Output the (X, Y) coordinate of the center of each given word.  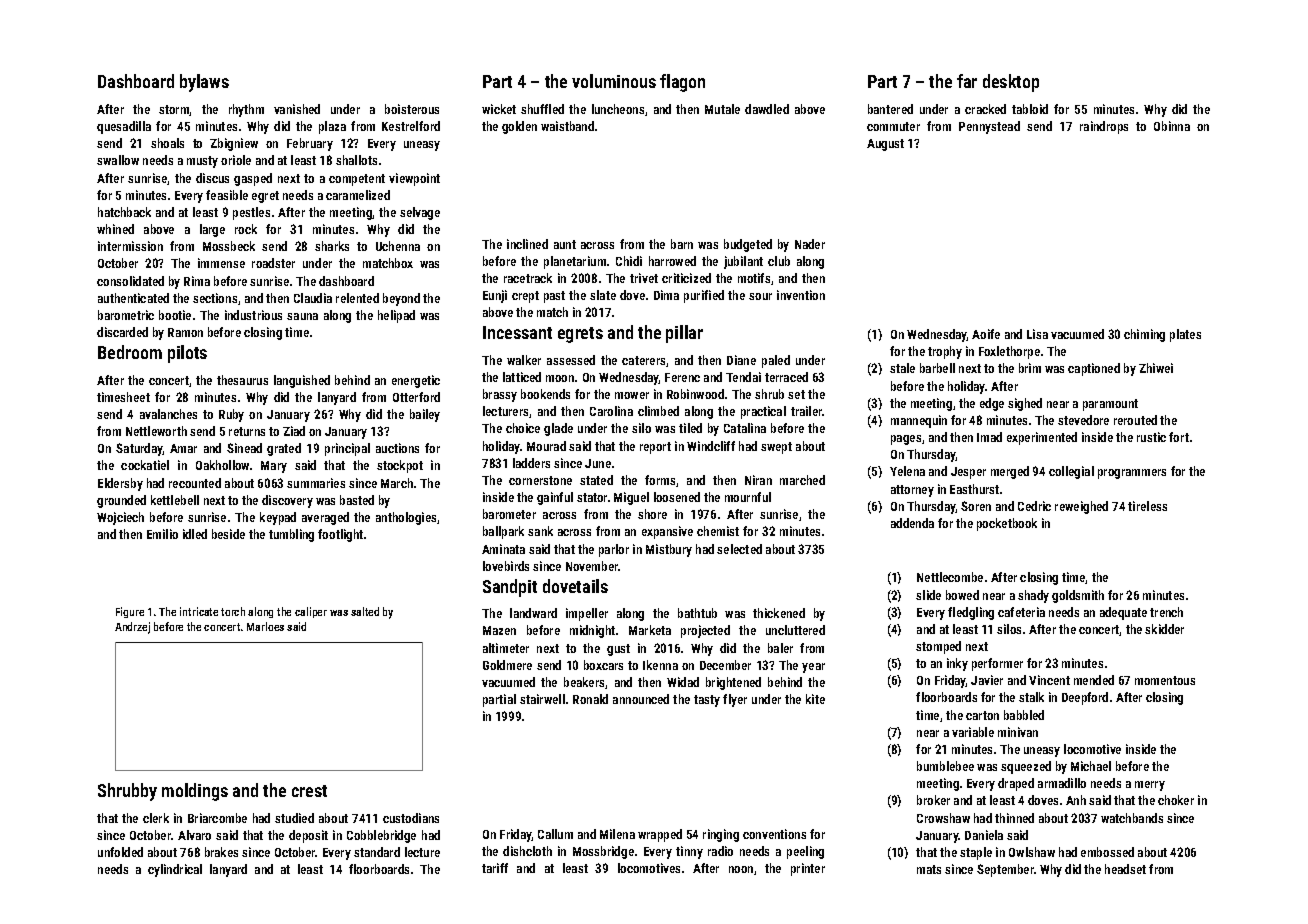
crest (309, 791)
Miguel (631, 498)
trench (1166, 612)
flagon (682, 83)
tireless (1147, 506)
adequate (1123, 613)
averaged (325, 518)
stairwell (542, 699)
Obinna (1172, 126)
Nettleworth (156, 431)
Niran (758, 480)
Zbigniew (234, 144)
